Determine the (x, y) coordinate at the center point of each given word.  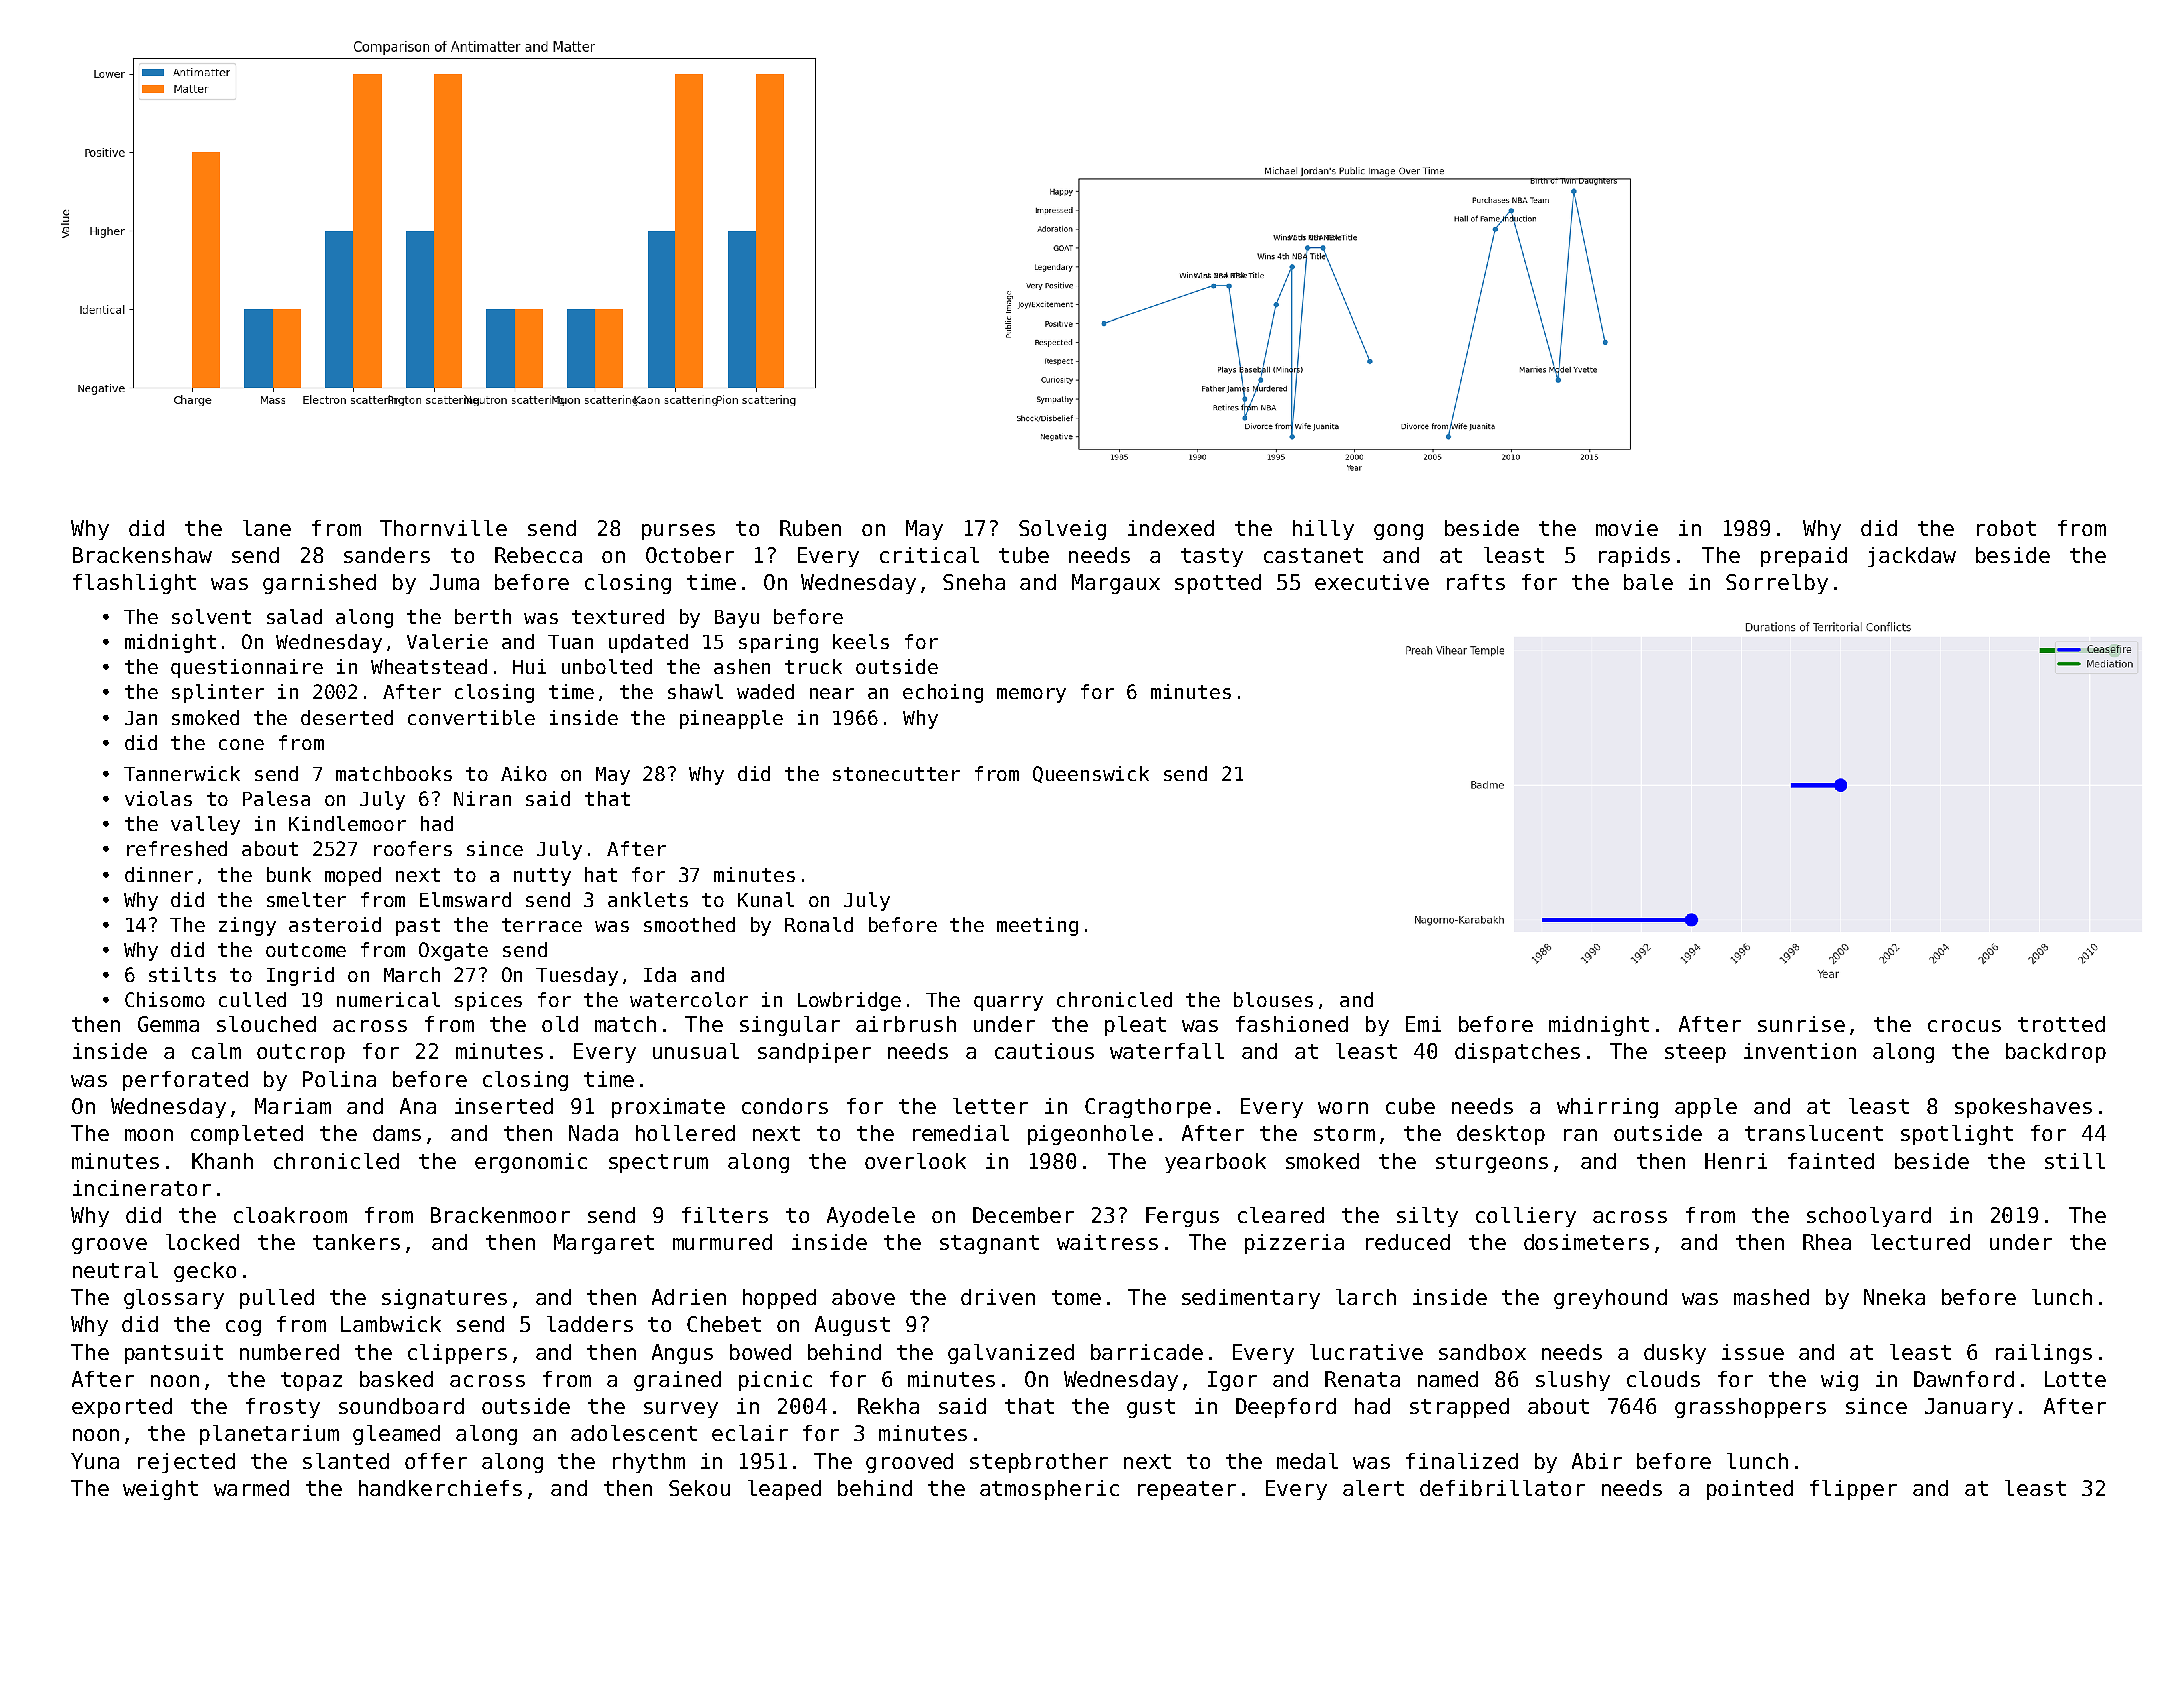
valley (205, 825)
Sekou (699, 1488)
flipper (1853, 1490)
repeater (1187, 1490)
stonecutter (896, 774)
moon (149, 1135)
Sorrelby (1777, 584)
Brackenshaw (142, 555)
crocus (1964, 1026)
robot (2006, 528)
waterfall (1167, 1051)
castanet (1313, 555)
